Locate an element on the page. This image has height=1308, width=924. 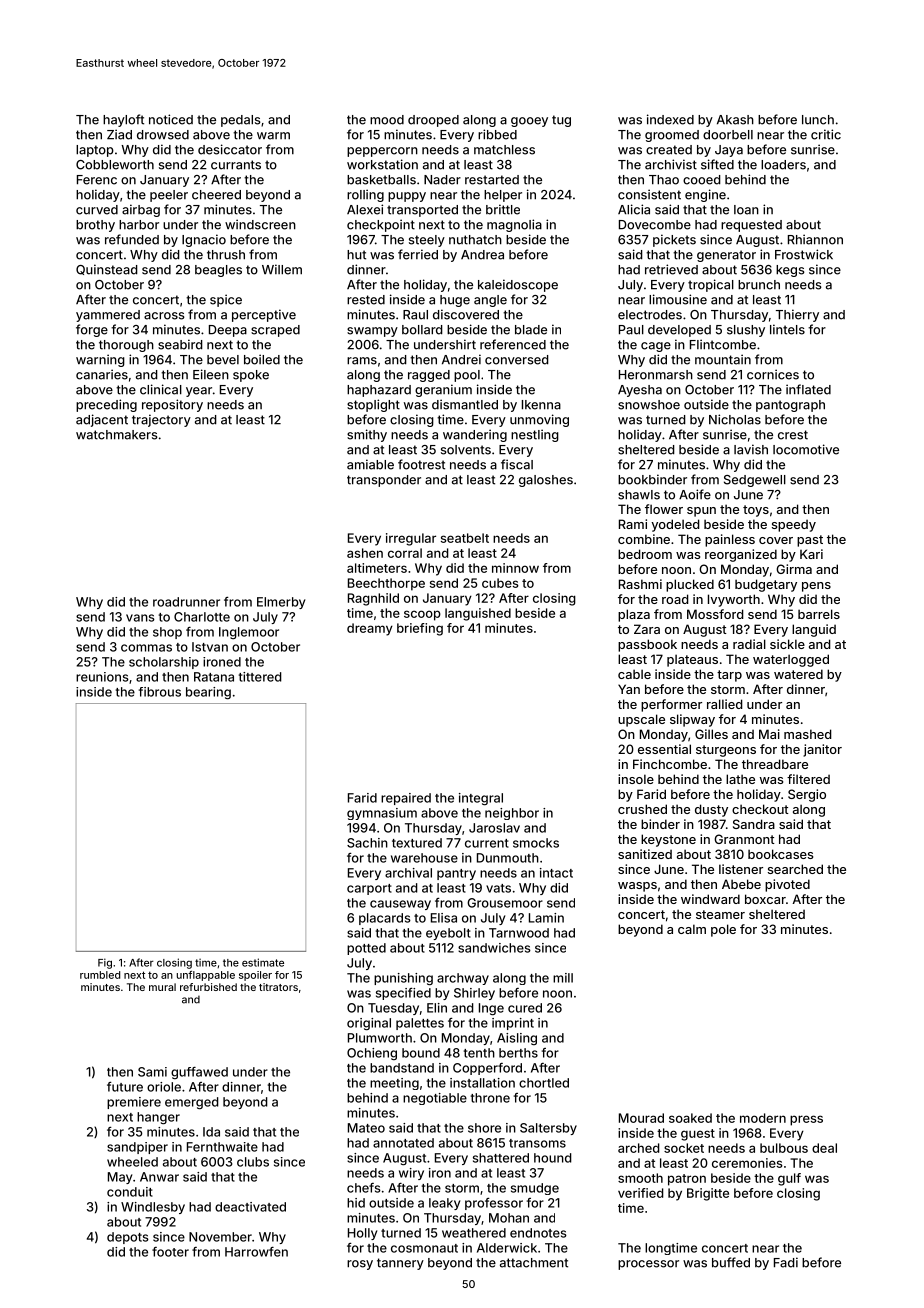
loaders is located at coordinates (783, 165).
